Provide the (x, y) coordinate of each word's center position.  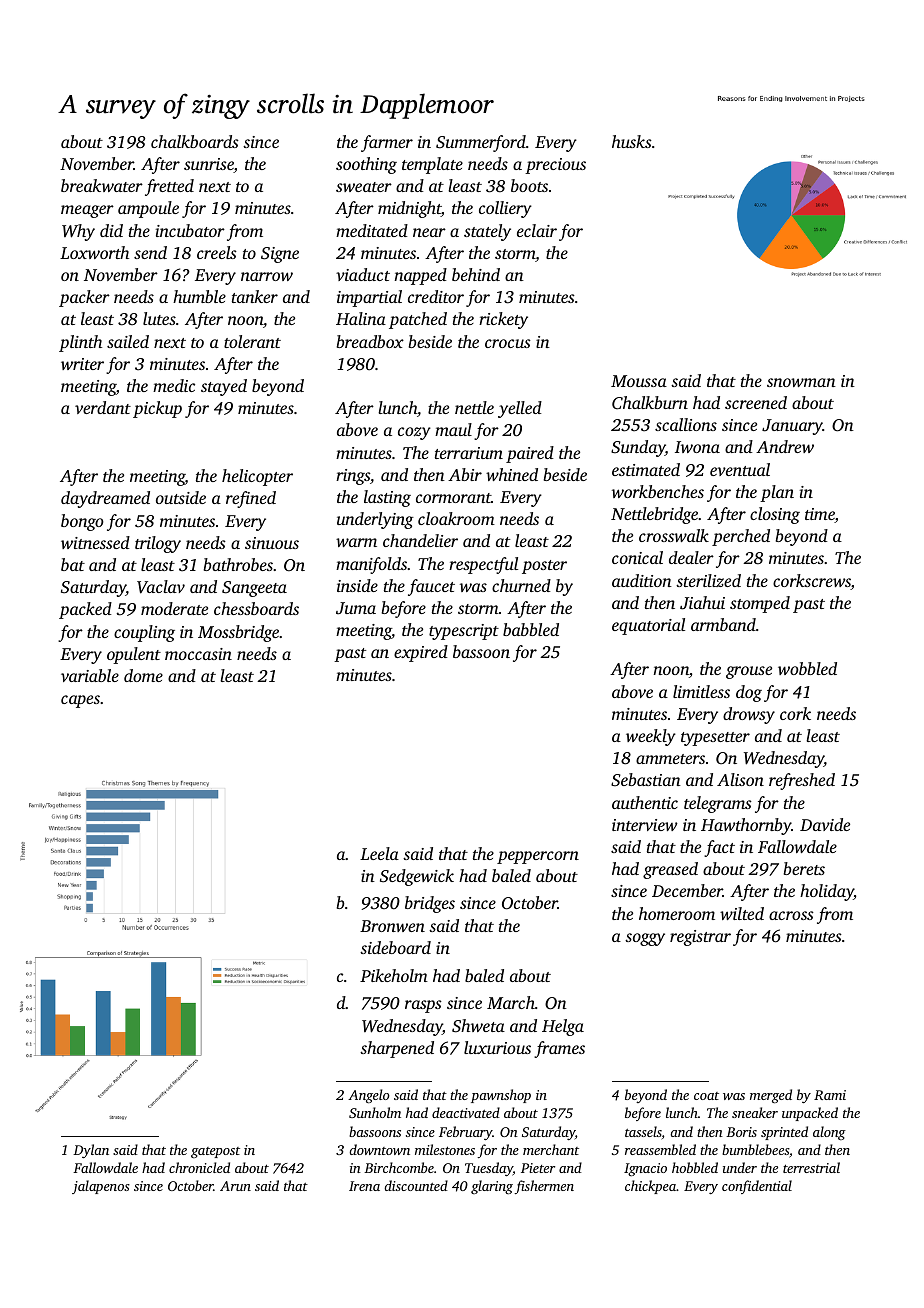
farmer (387, 143)
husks (632, 141)
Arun (235, 1186)
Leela (379, 853)
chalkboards (195, 141)
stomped (760, 604)
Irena (364, 1186)
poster (544, 567)
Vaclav (161, 587)
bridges (430, 904)
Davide (825, 824)
